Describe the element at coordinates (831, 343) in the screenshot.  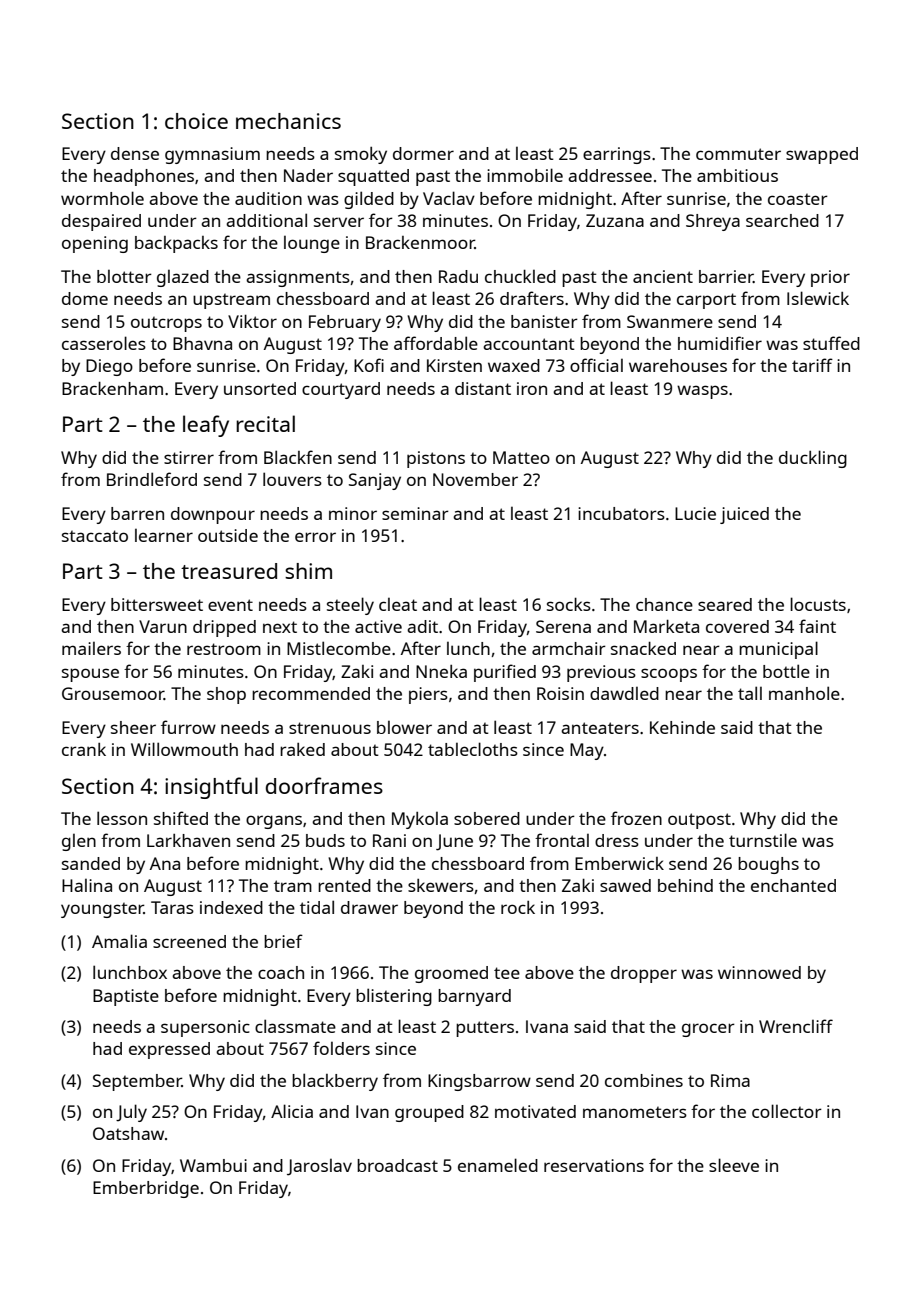
I see `stuffed` at that location.
